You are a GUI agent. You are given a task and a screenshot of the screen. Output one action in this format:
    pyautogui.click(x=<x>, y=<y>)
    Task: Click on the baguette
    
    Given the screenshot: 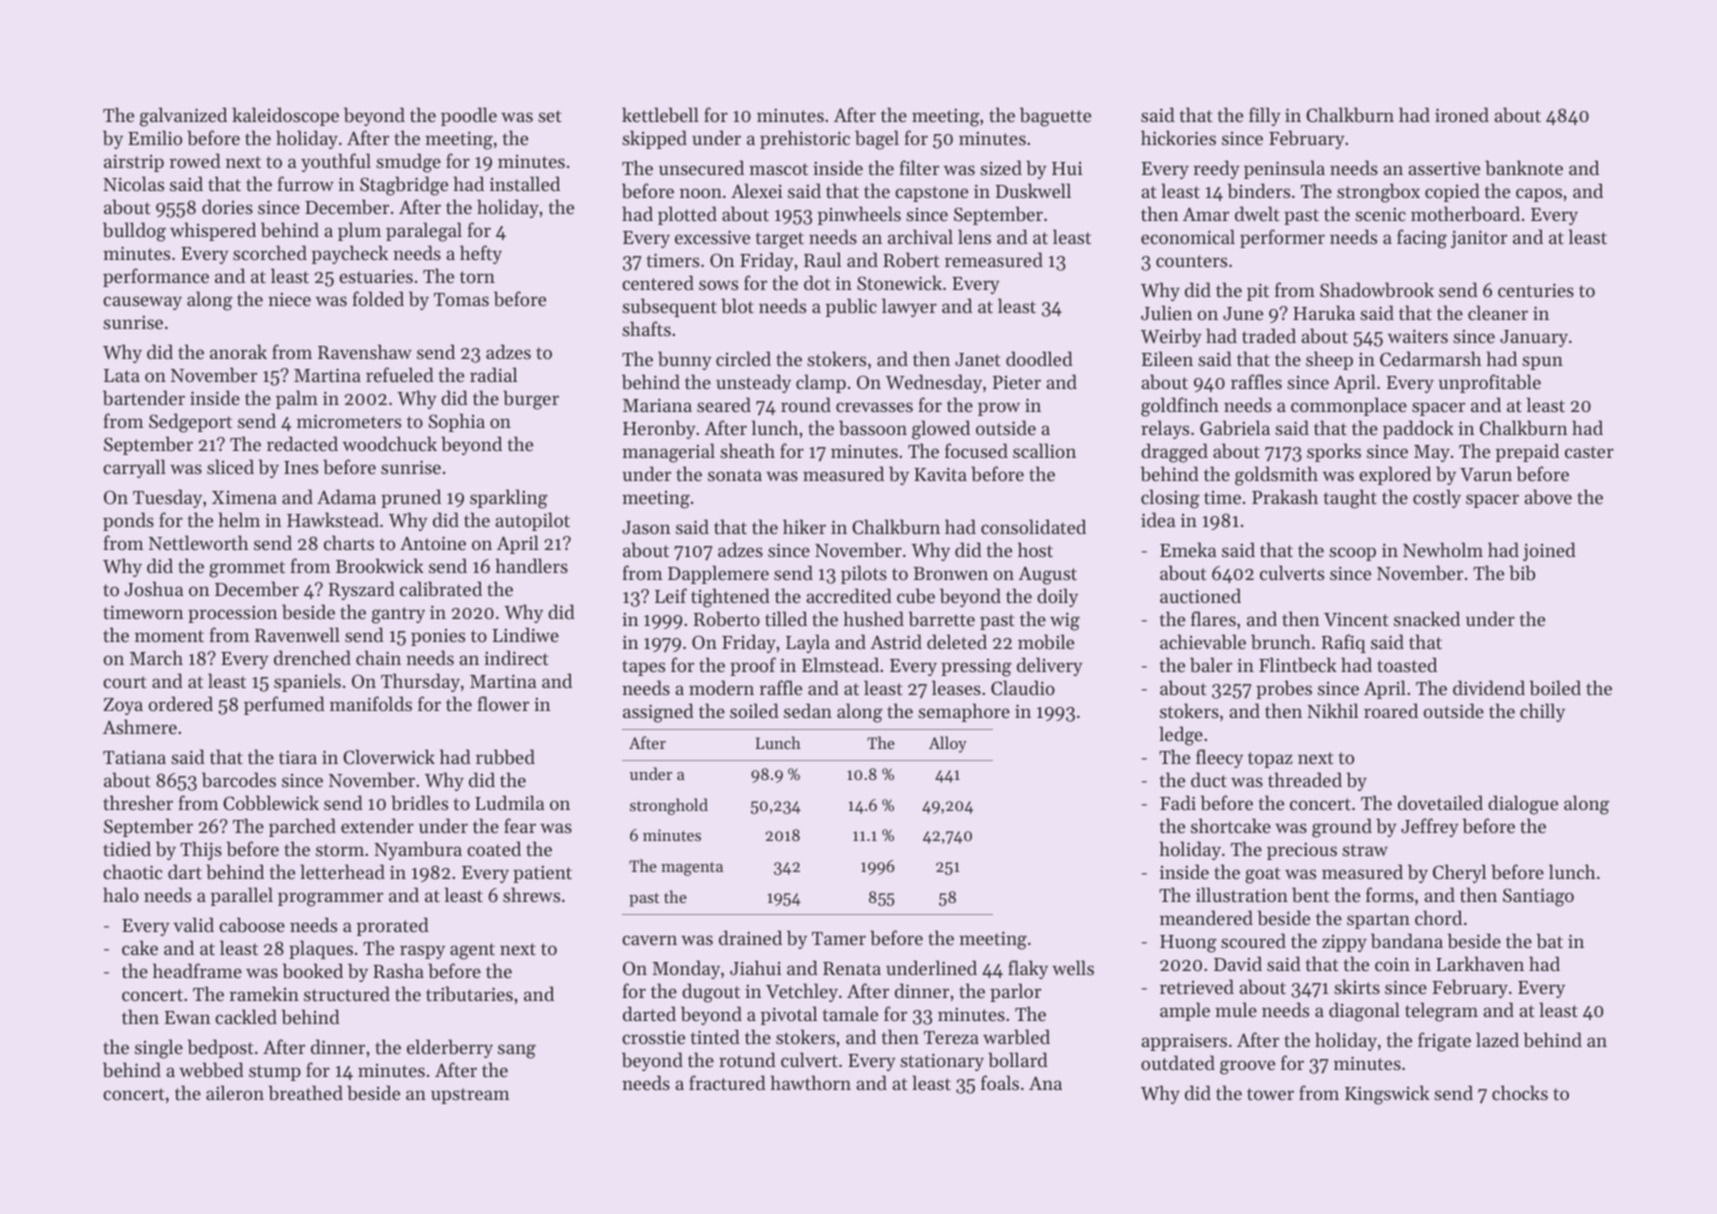 What is the action you would take?
    pyautogui.click(x=1055, y=117)
